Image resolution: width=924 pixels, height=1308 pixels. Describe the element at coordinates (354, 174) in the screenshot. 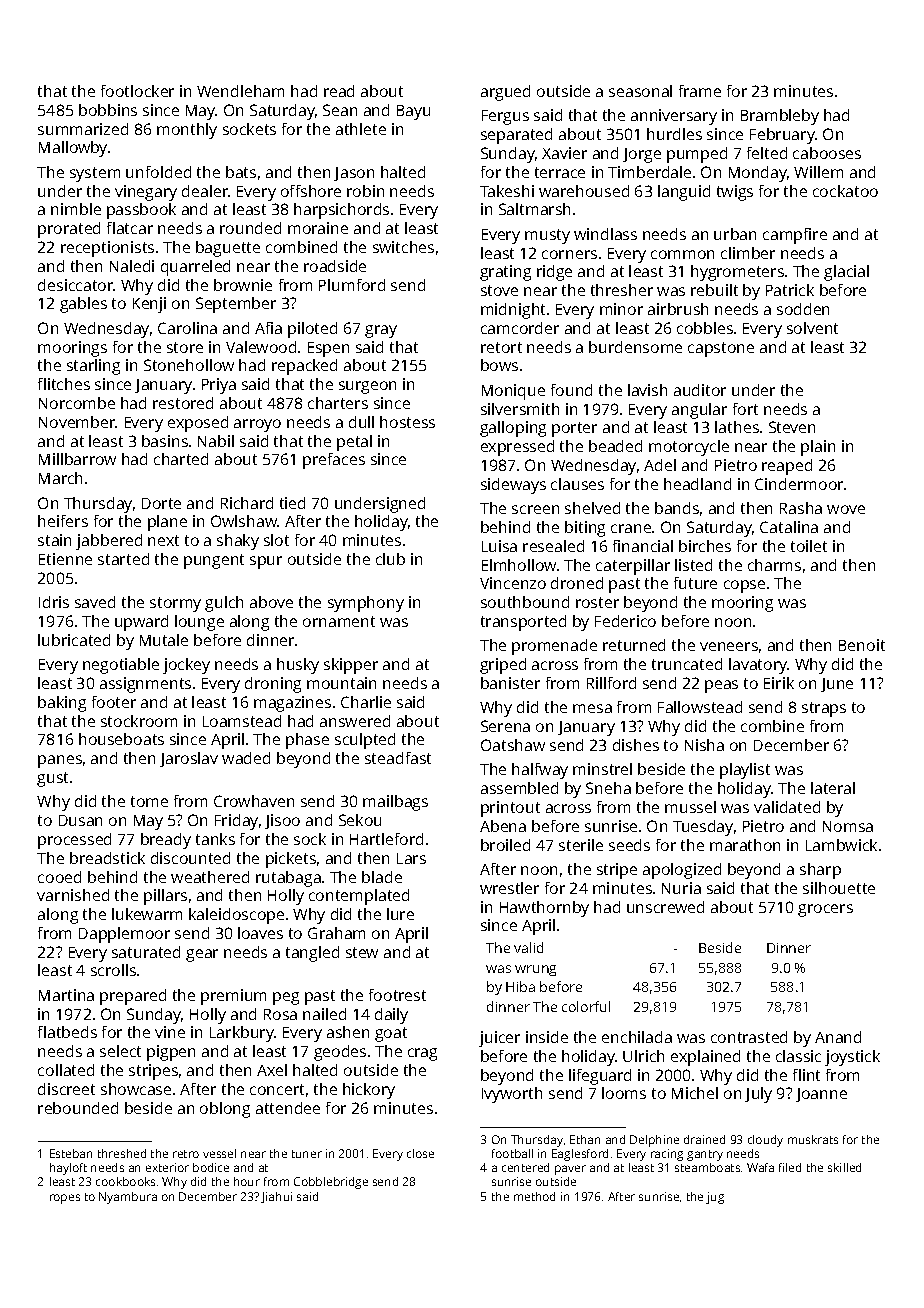

I see `Jason` at that location.
